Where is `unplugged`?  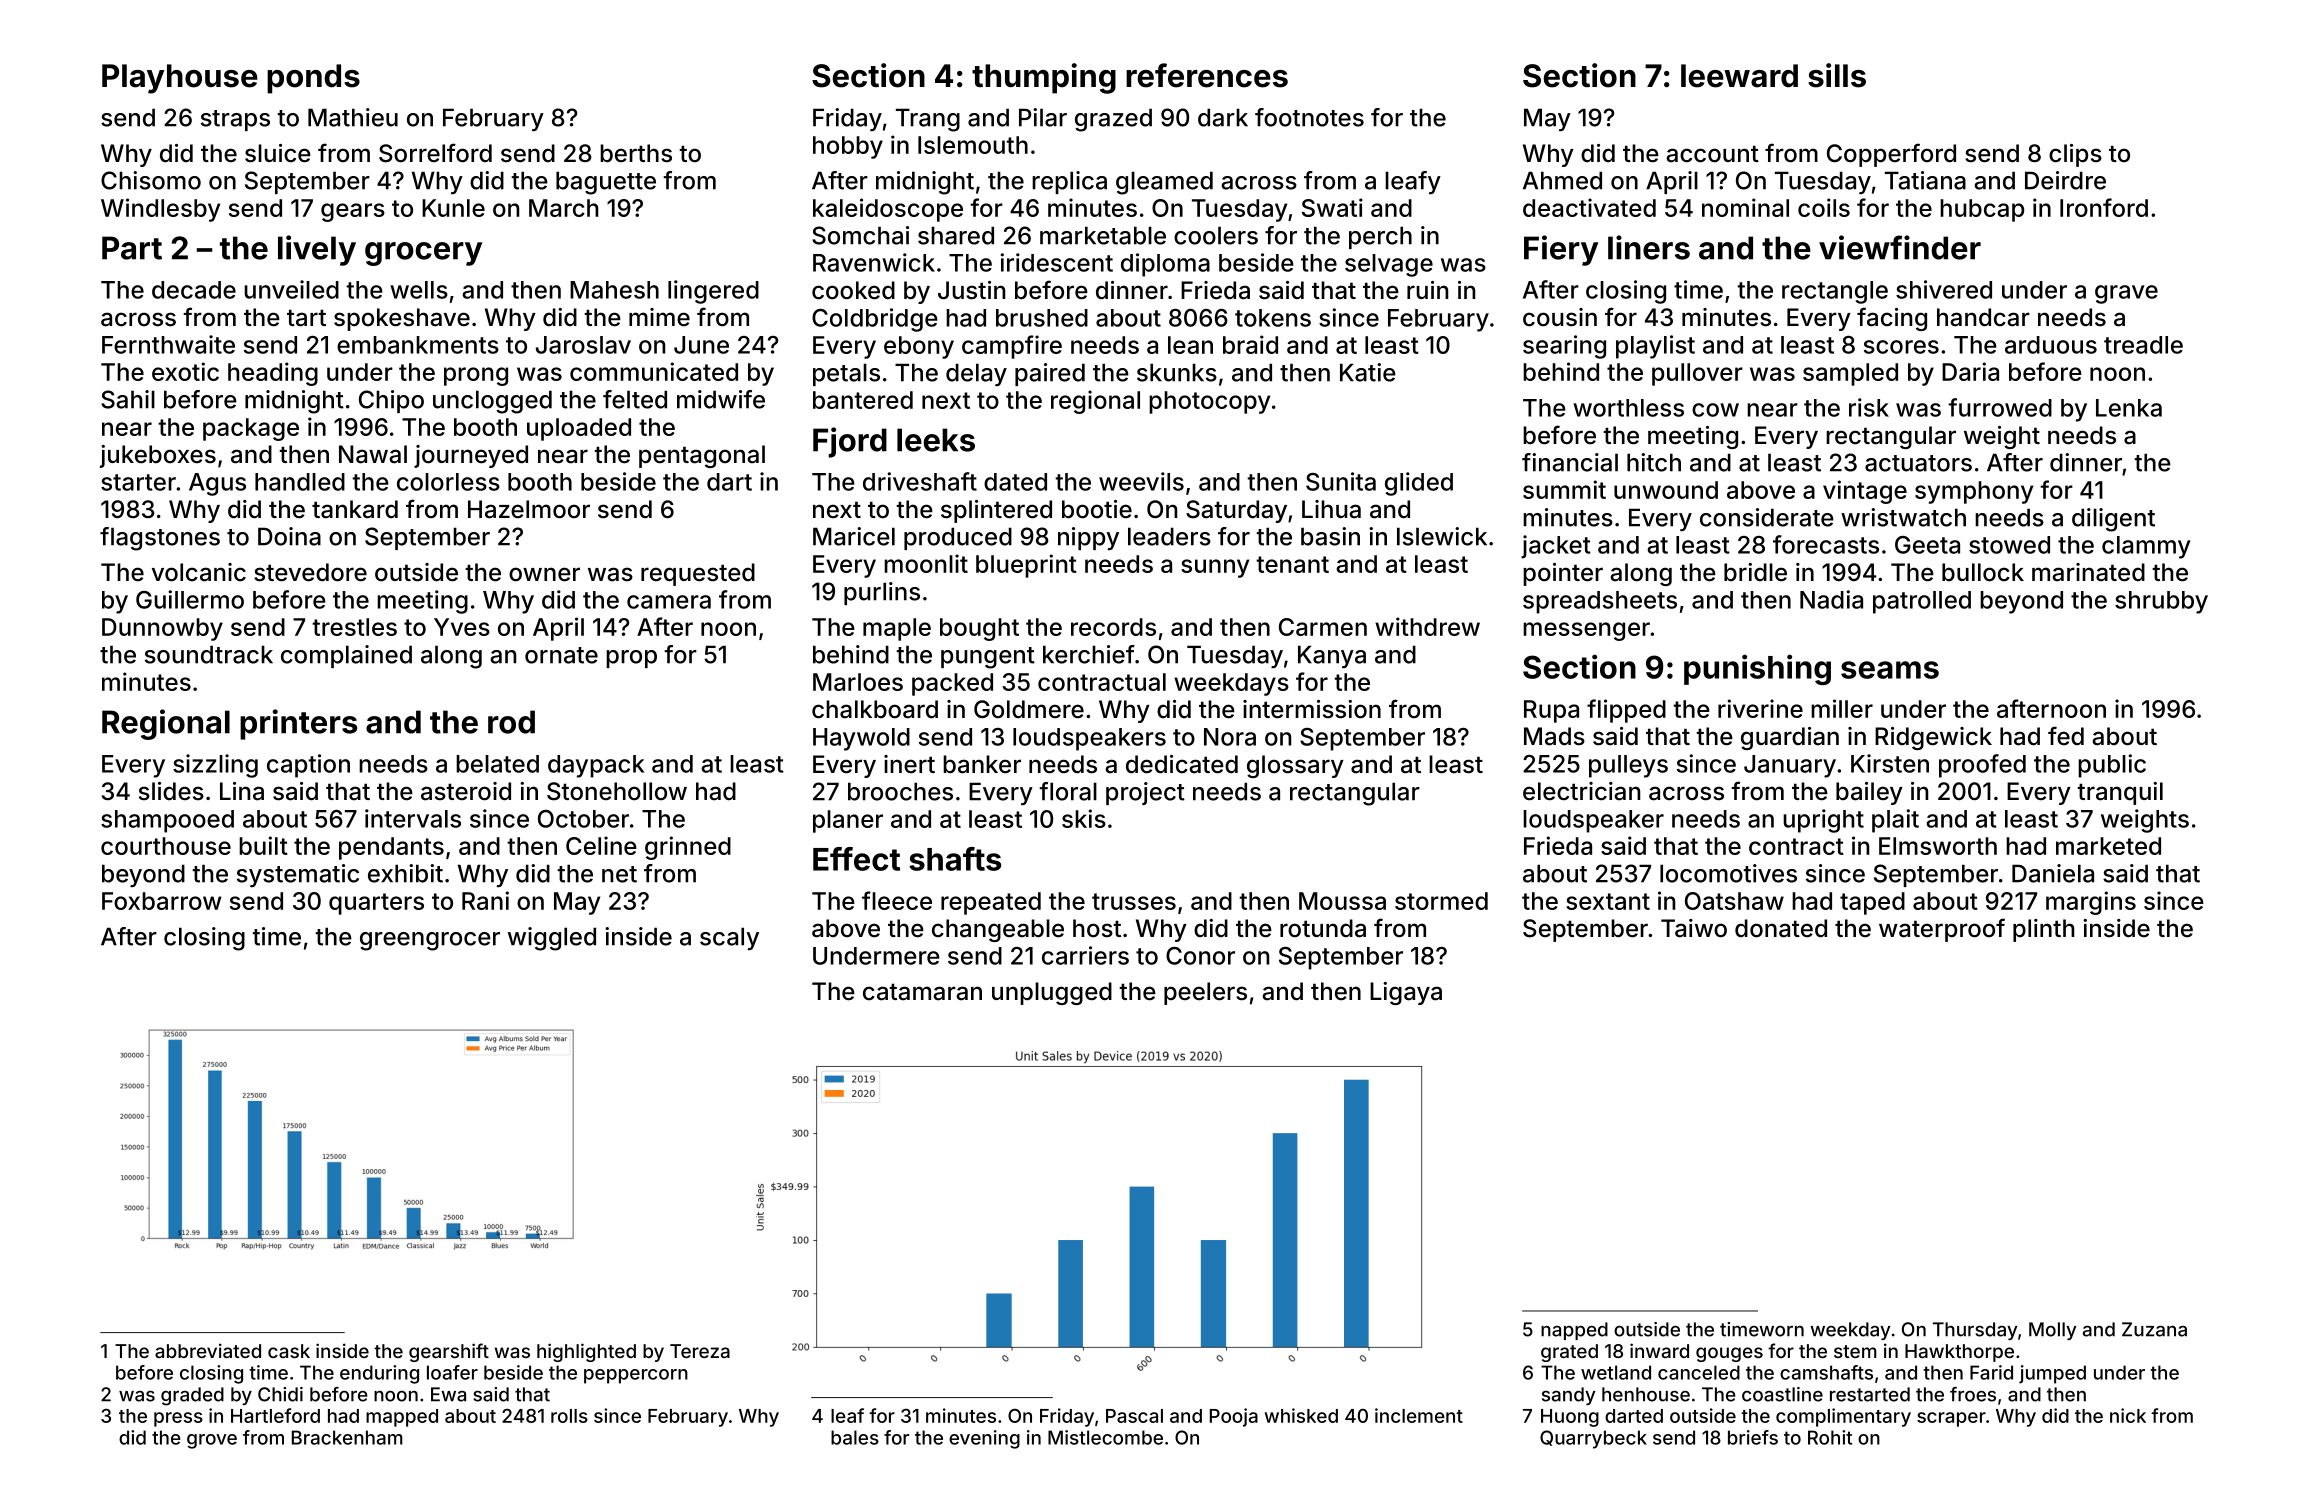 unplugged is located at coordinates (1052, 993).
